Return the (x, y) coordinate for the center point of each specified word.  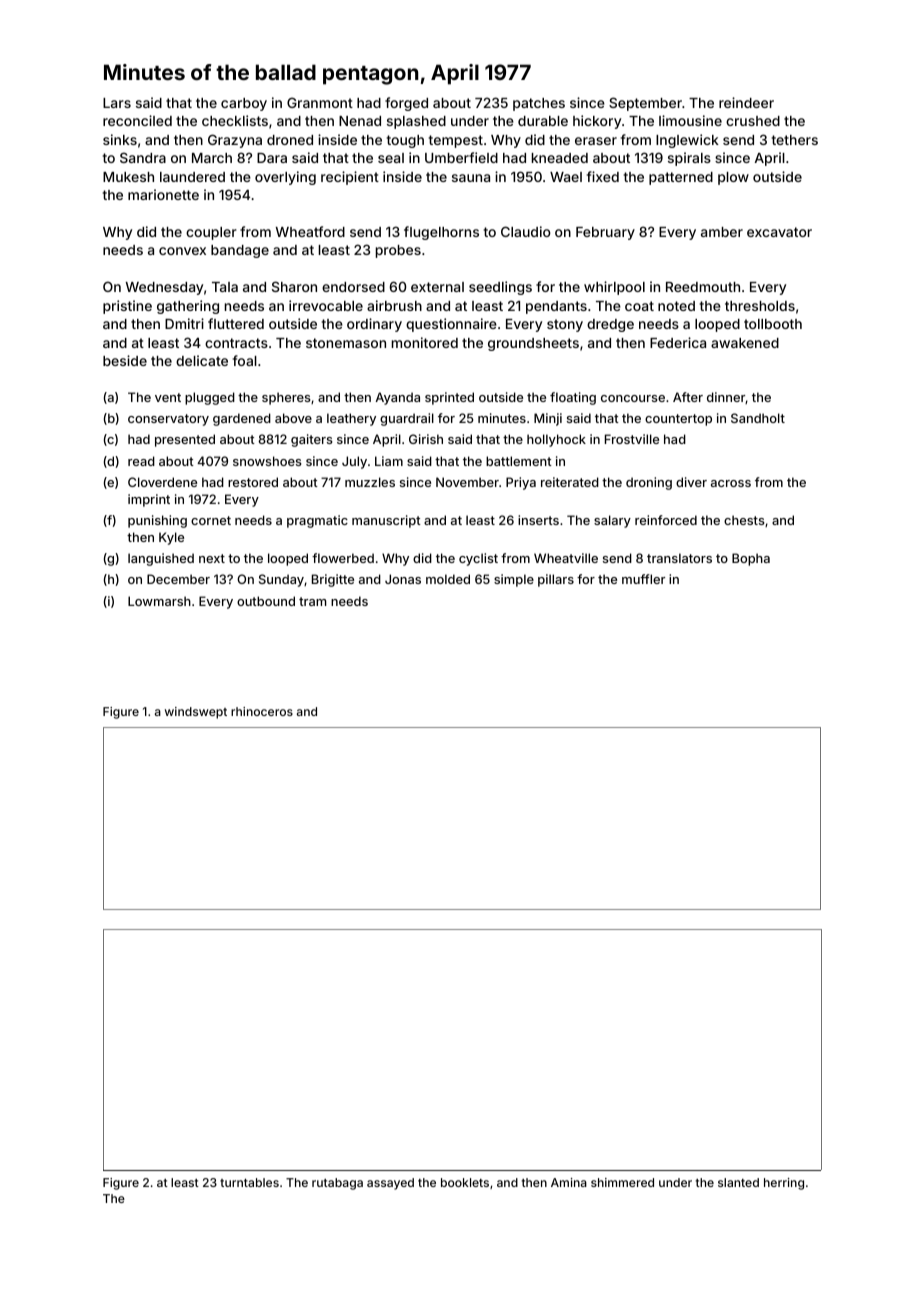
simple (514, 580)
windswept (196, 713)
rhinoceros (262, 711)
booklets (465, 1182)
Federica (678, 342)
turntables (249, 1182)
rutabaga (337, 1184)
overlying (285, 178)
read (141, 461)
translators (679, 558)
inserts (538, 520)
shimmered (622, 1182)
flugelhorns (441, 233)
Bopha (751, 559)
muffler (643, 579)
